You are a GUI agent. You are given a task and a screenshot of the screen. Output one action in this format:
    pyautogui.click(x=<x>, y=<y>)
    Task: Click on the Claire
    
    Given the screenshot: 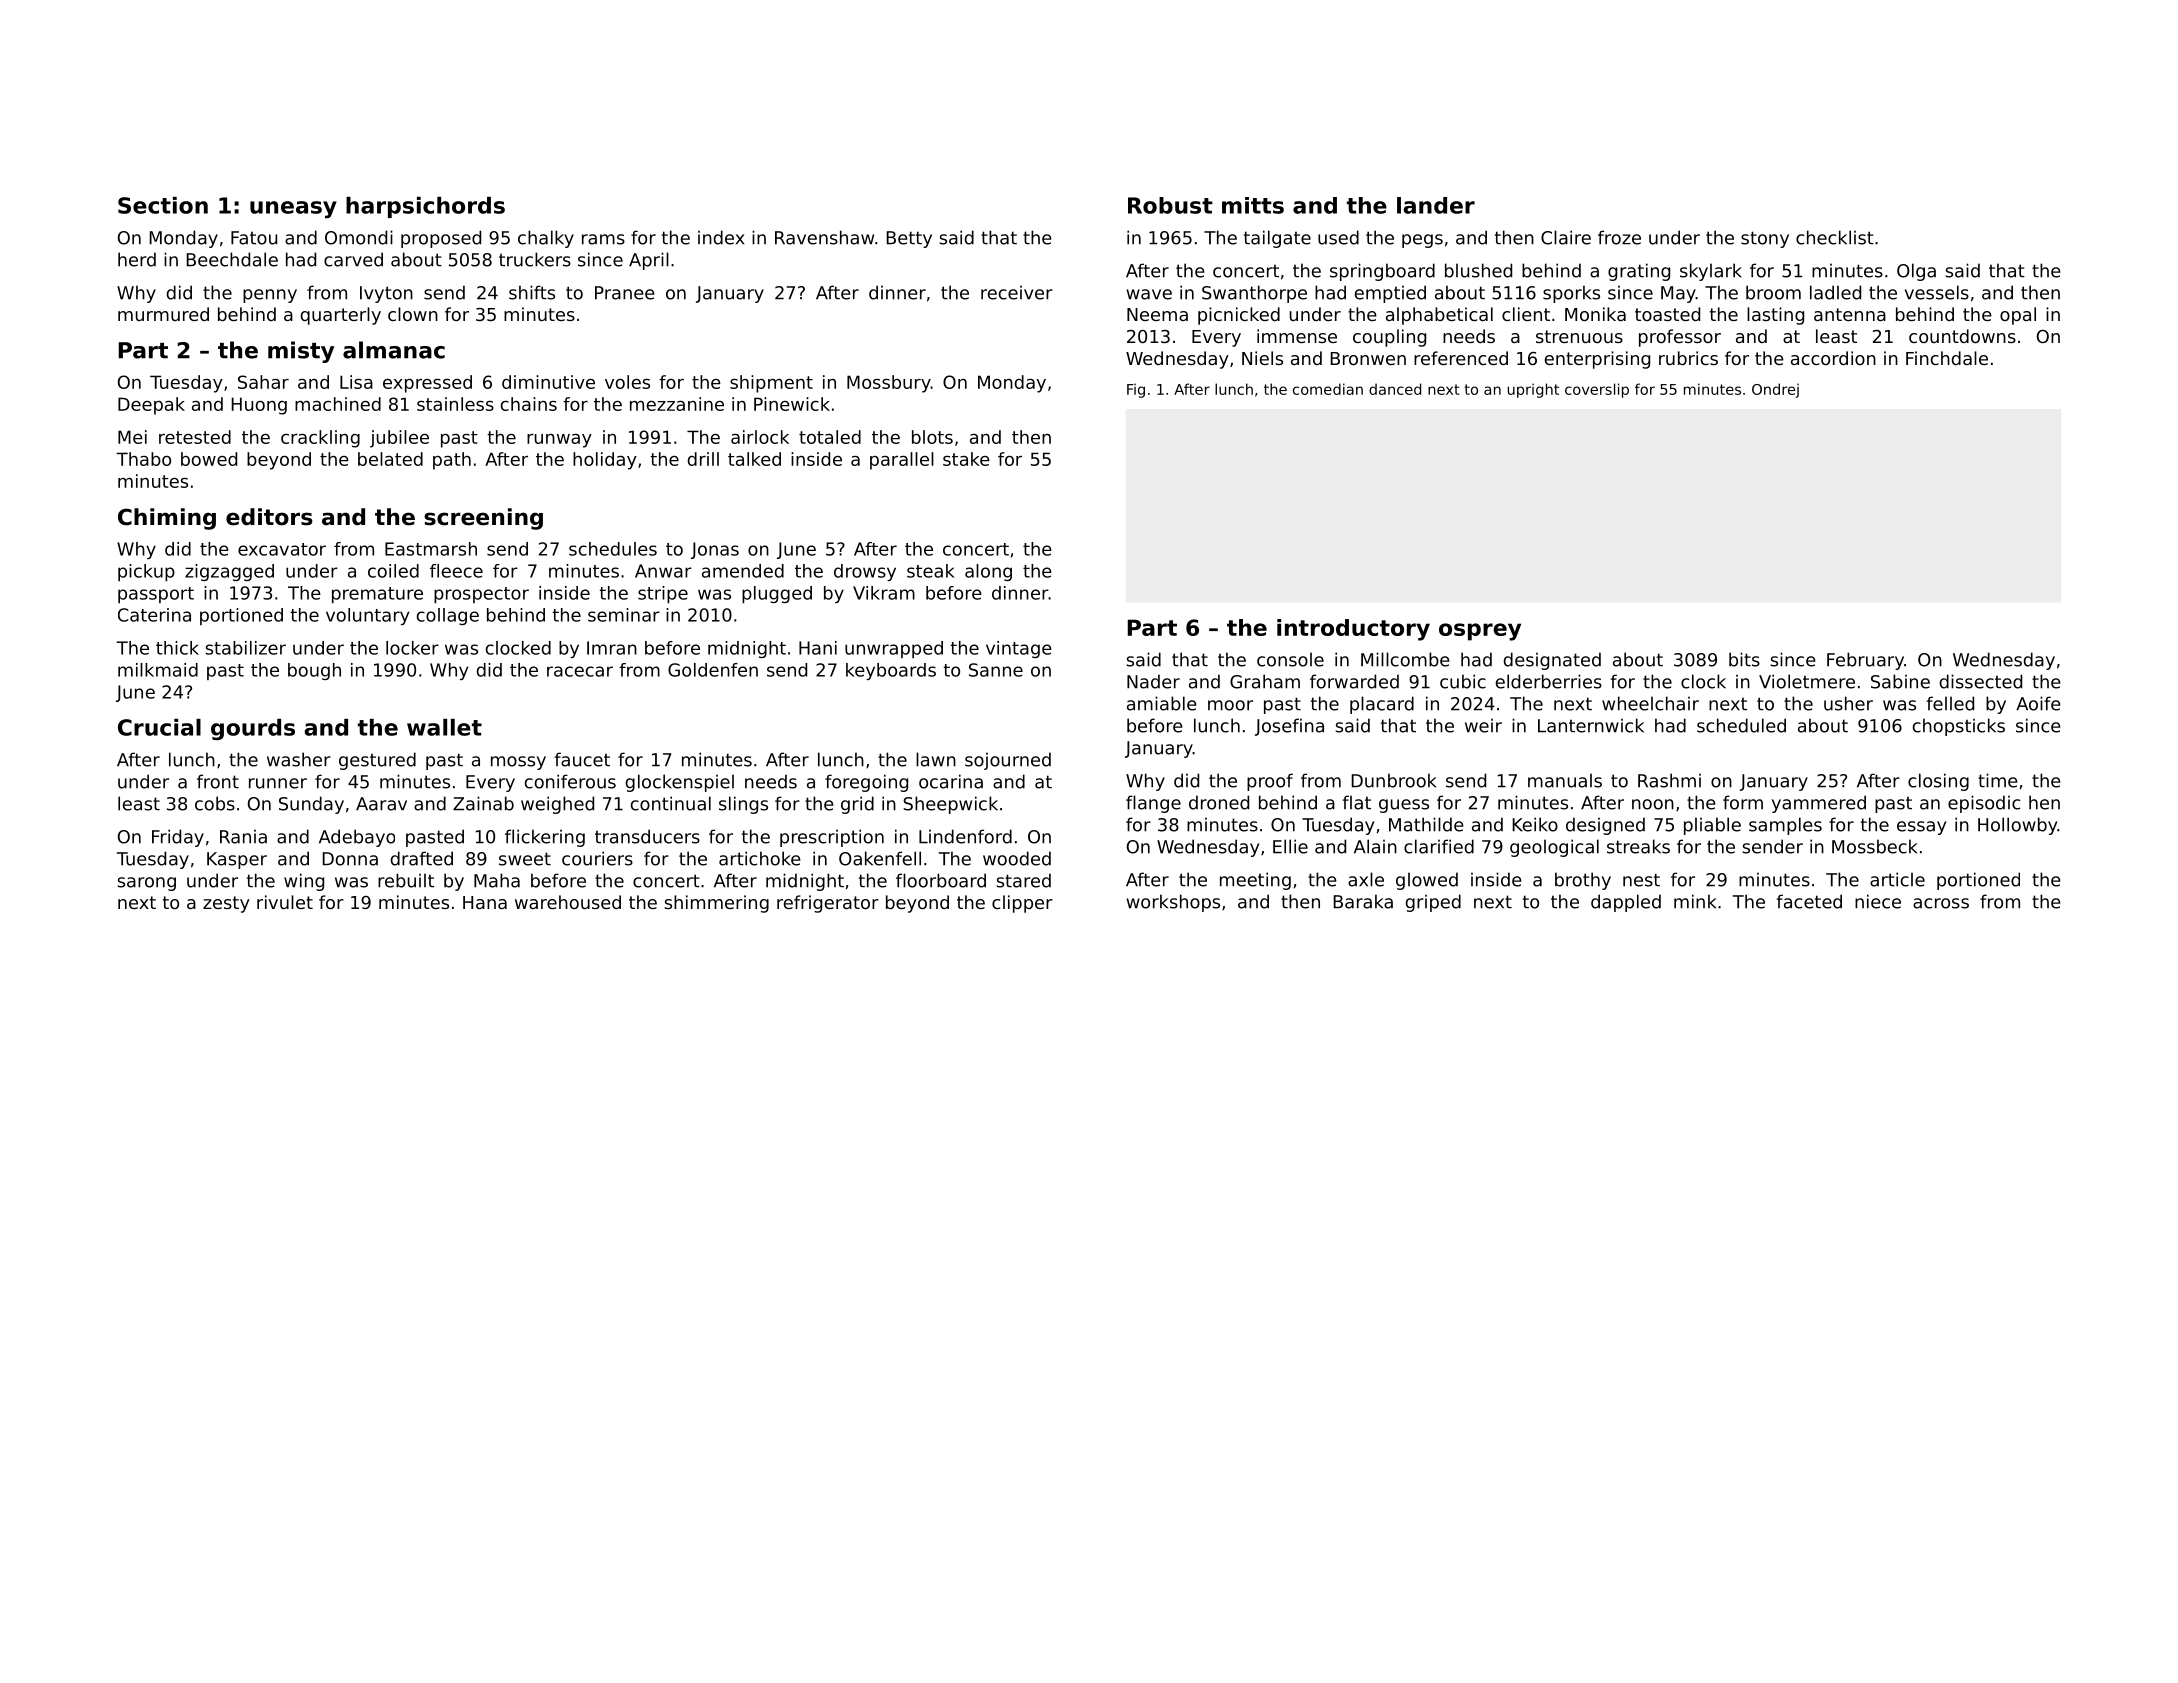 What is the action you would take?
    pyautogui.click(x=1566, y=237)
